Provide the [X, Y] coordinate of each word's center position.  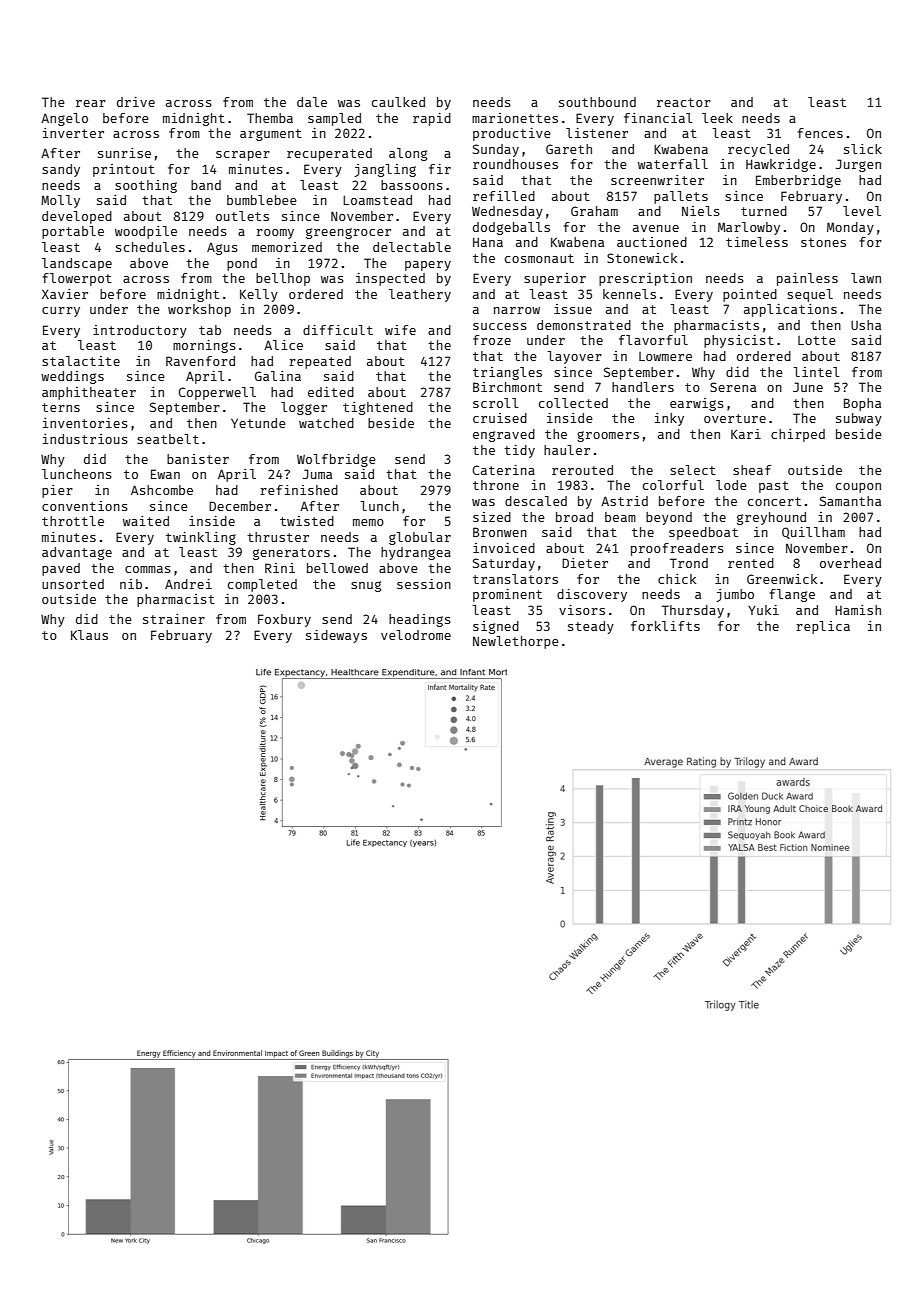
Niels [701, 211]
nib [131, 584]
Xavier [65, 294]
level [862, 211]
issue [573, 309]
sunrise [124, 153]
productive [512, 134]
